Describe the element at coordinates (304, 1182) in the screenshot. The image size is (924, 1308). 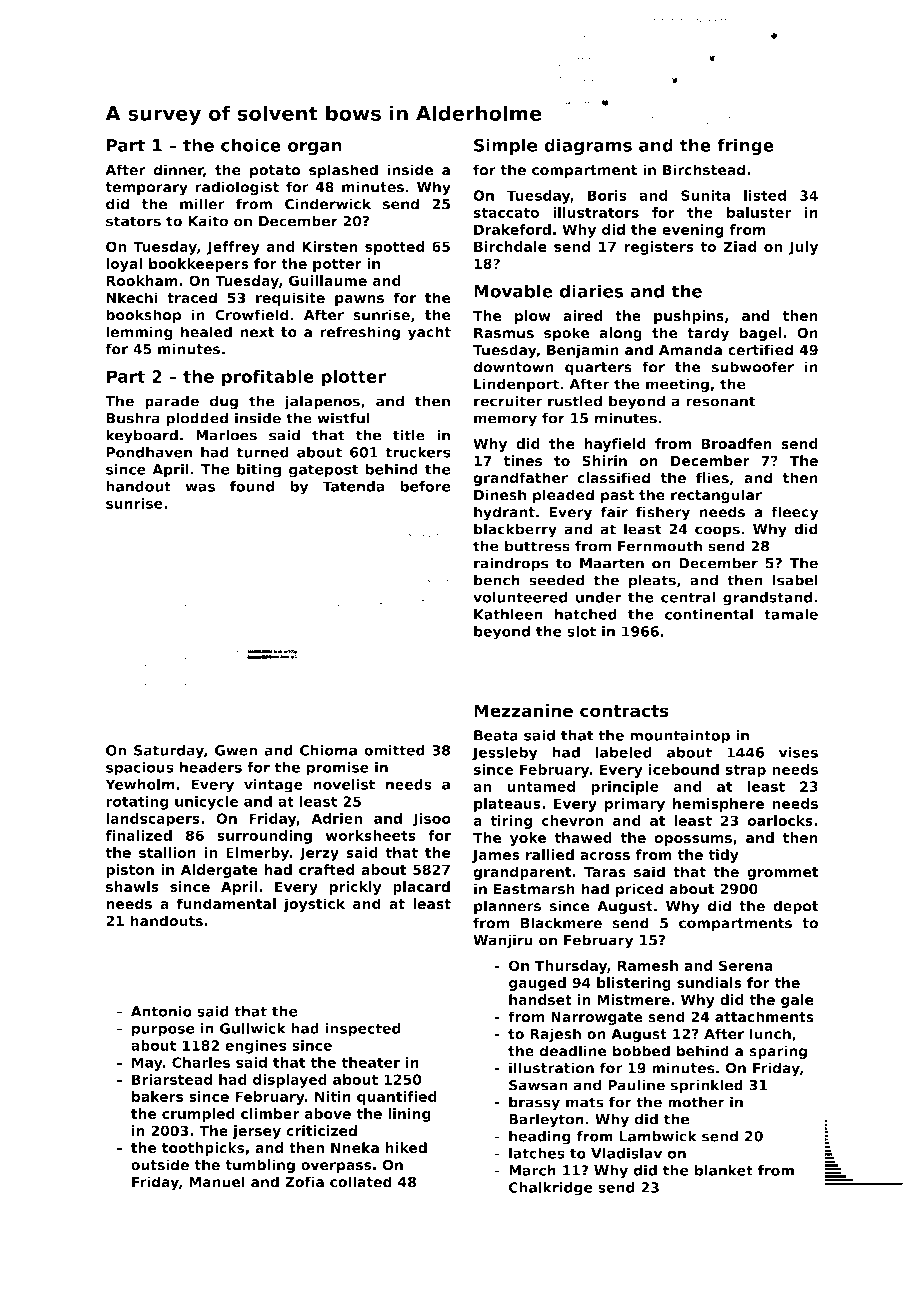
I see `Zofia` at that location.
